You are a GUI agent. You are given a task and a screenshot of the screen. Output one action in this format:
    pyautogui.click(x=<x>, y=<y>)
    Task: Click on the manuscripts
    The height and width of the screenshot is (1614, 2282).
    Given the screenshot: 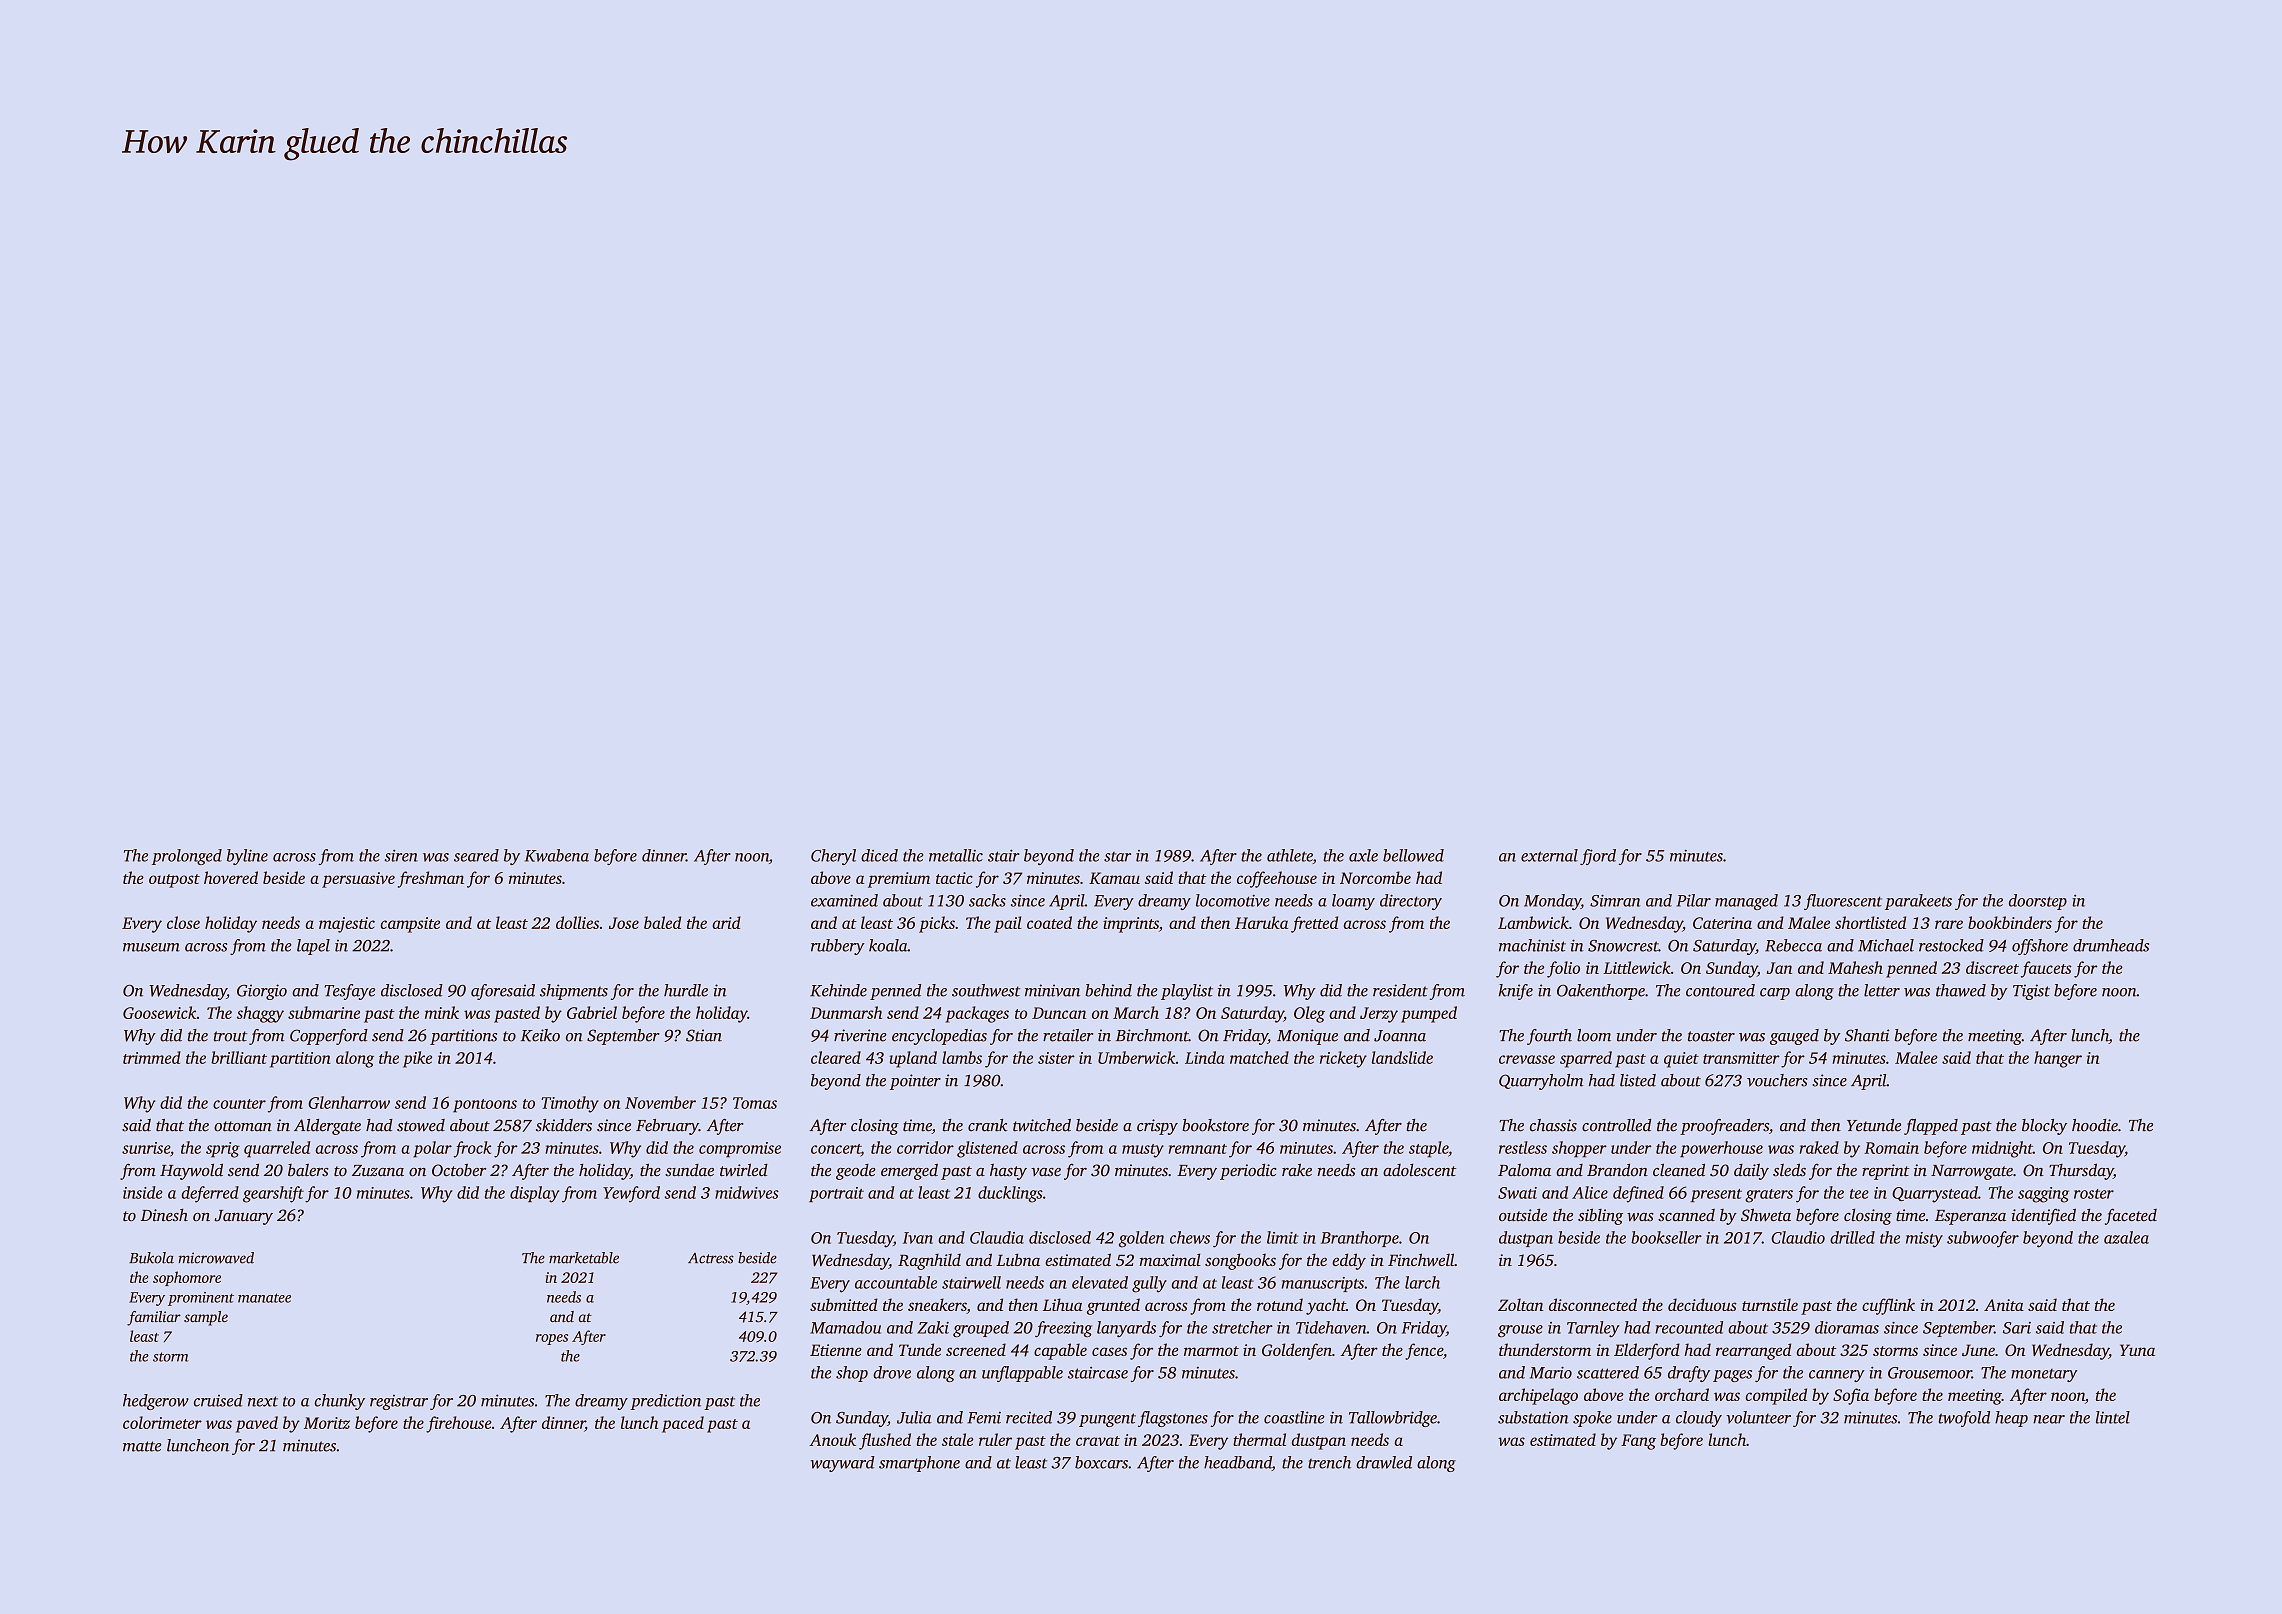 What is the action you would take?
    pyautogui.click(x=1323, y=1284)
